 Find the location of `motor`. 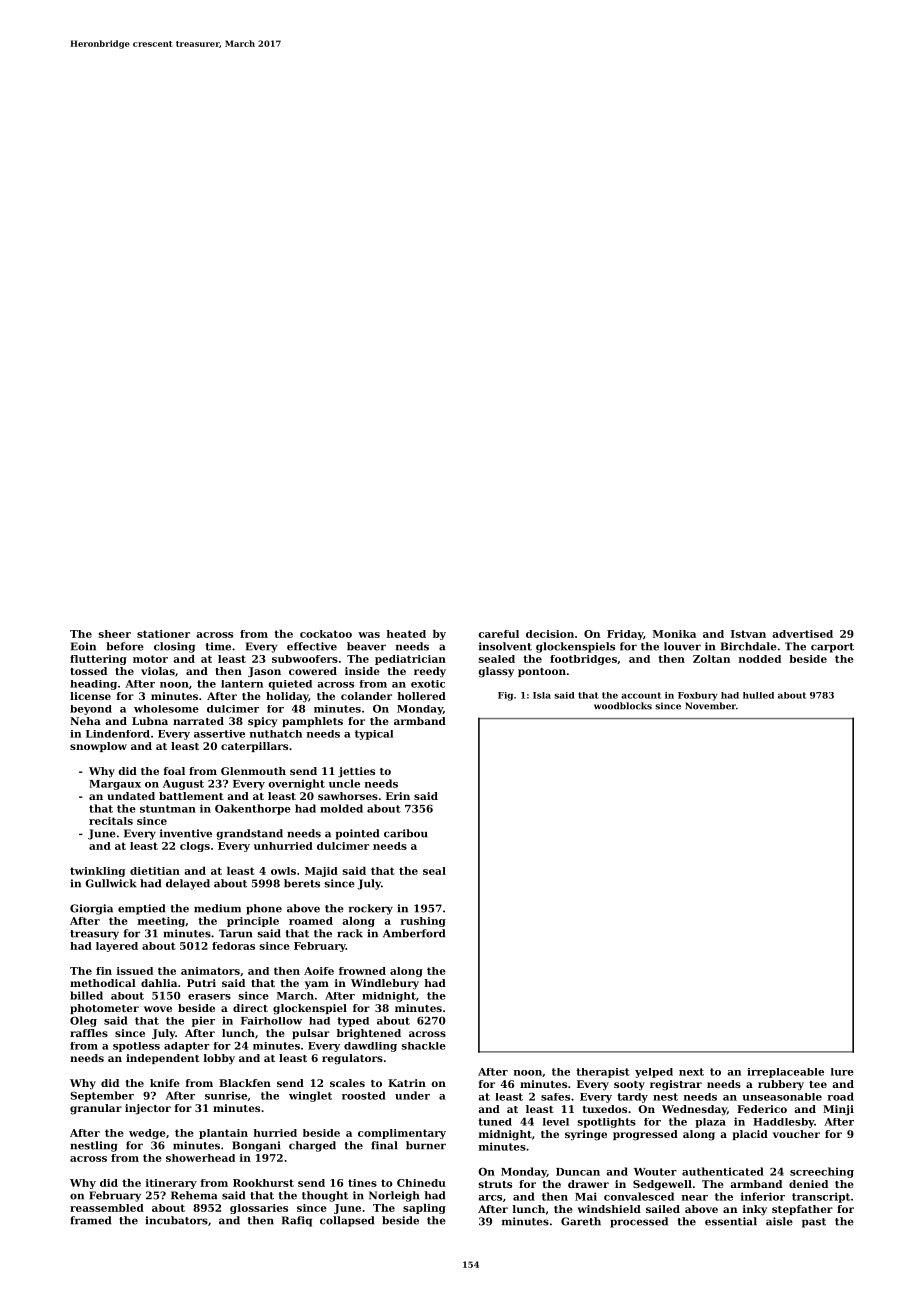

motor is located at coordinates (150, 659).
